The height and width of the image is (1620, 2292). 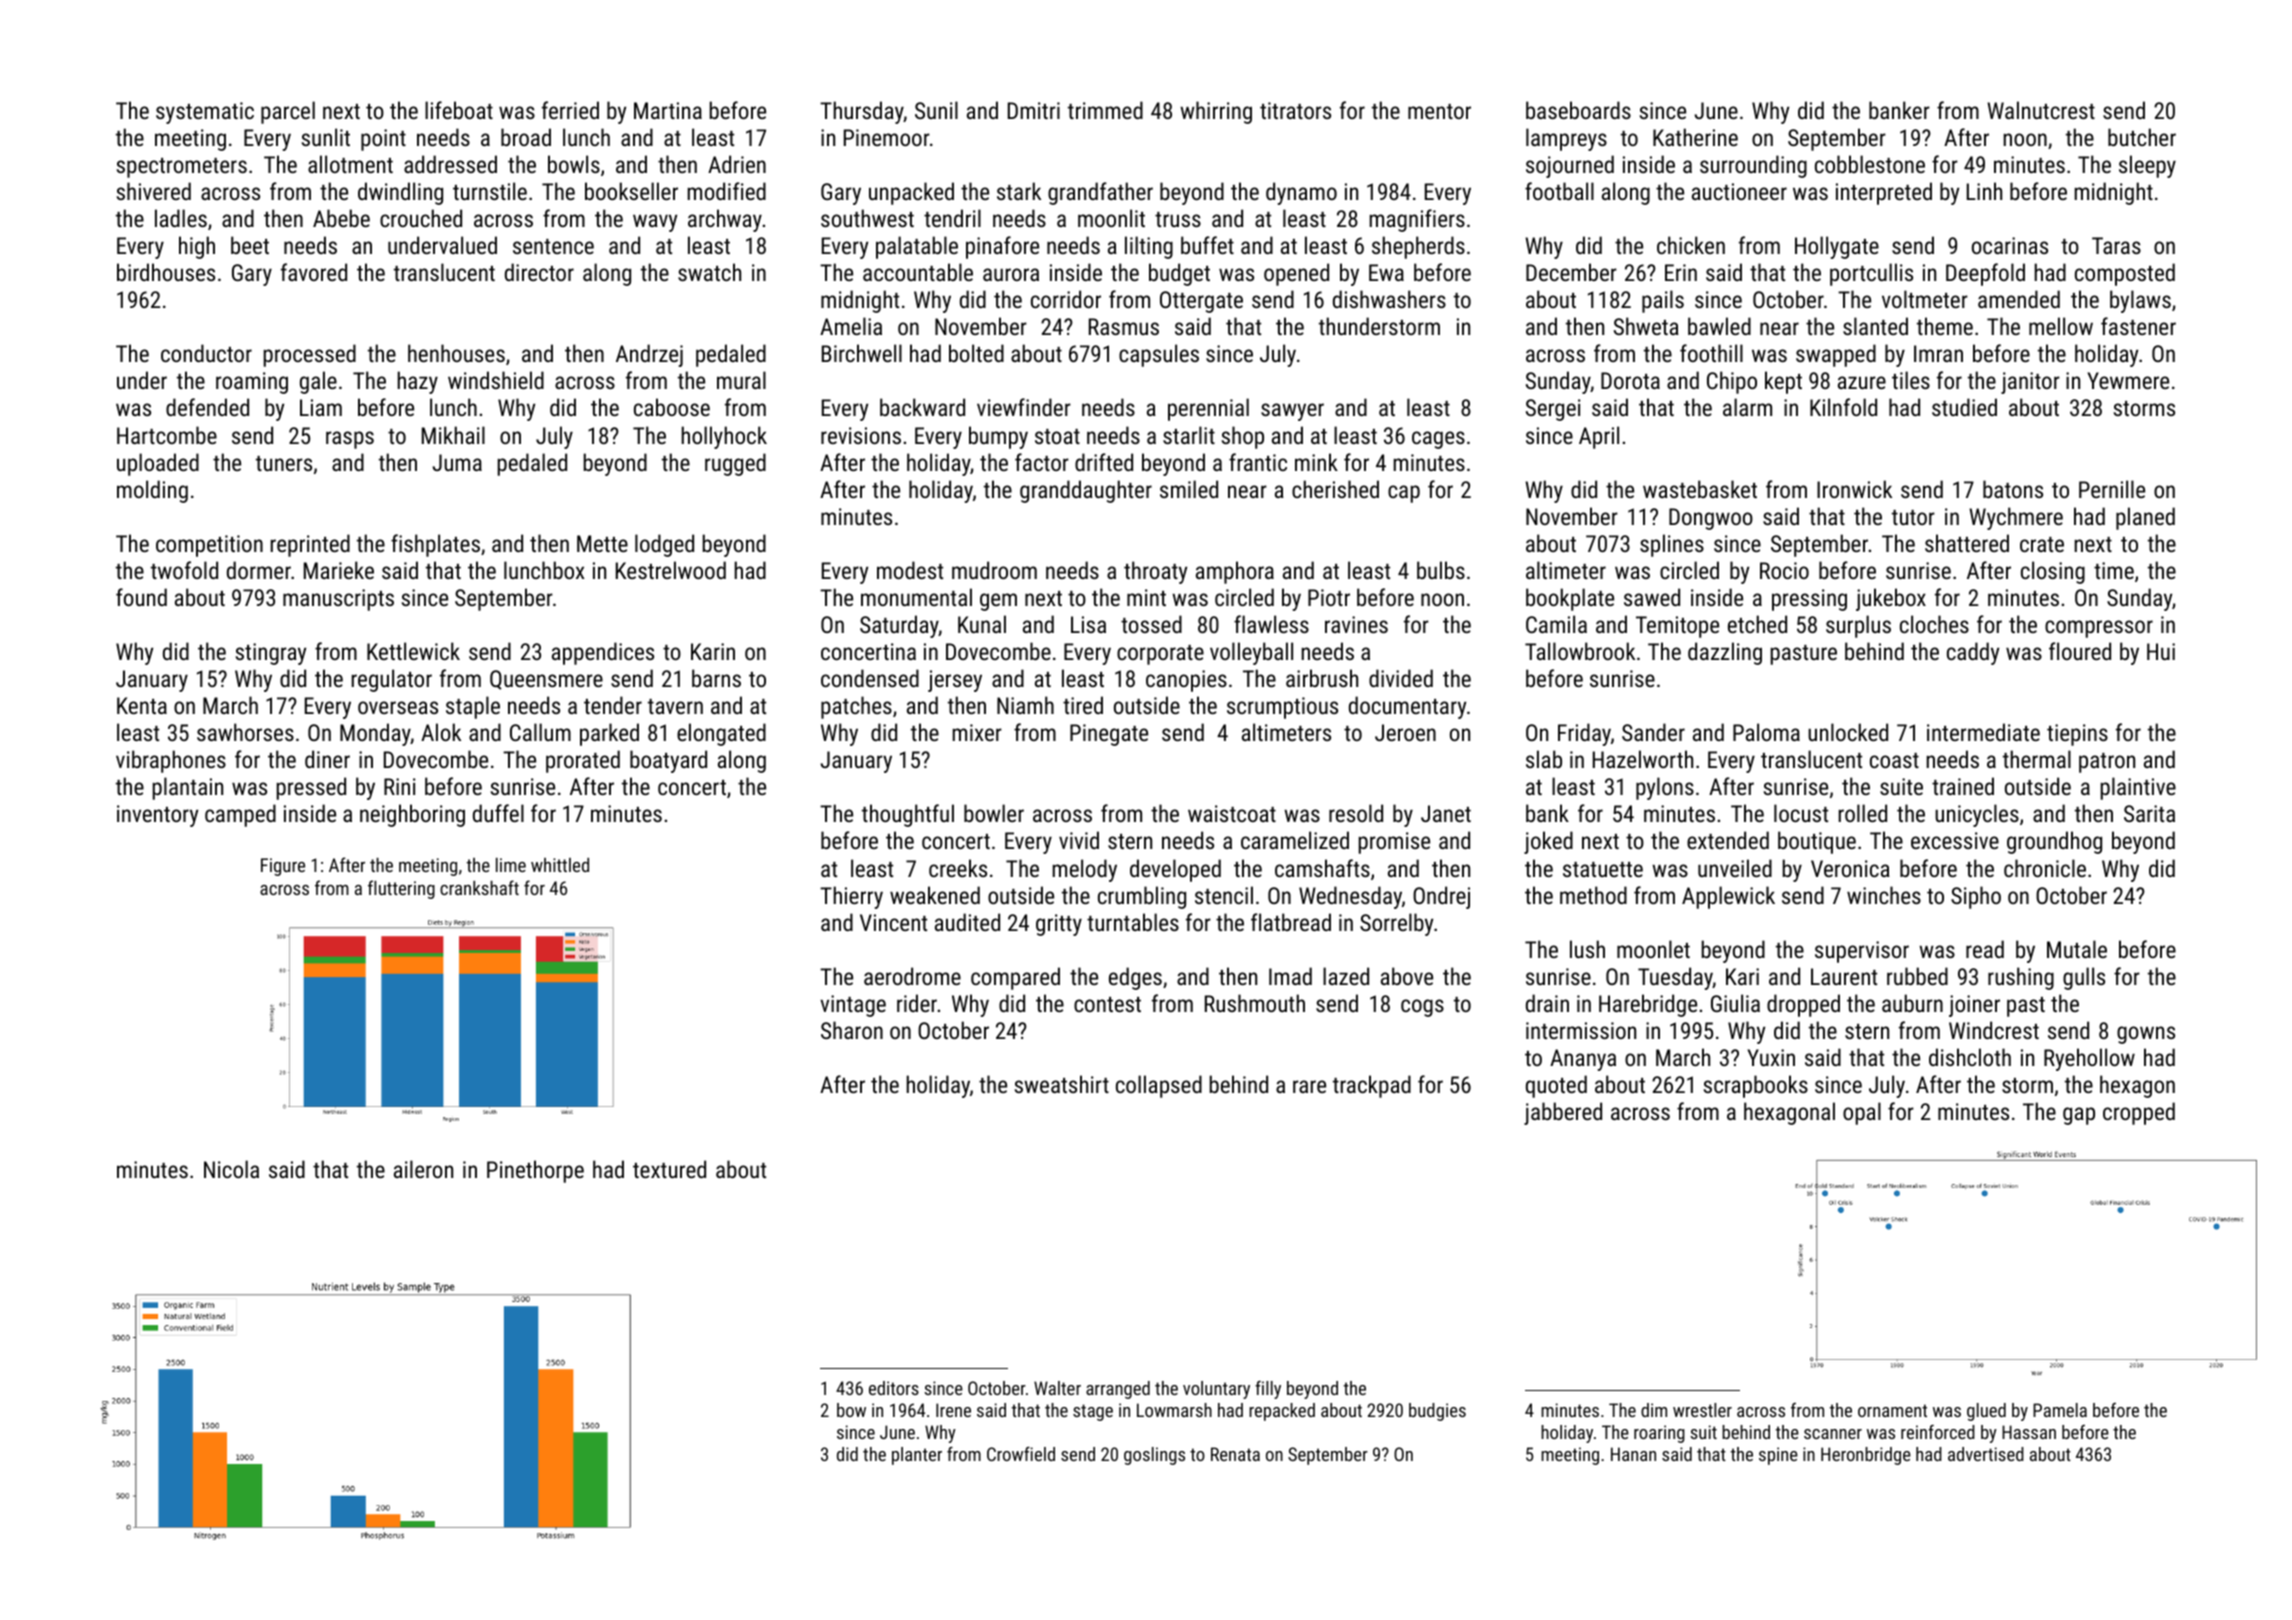 What do you see at coordinates (459, 110) in the image?
I see `lifeboat` at bounding box center [459, 110].
